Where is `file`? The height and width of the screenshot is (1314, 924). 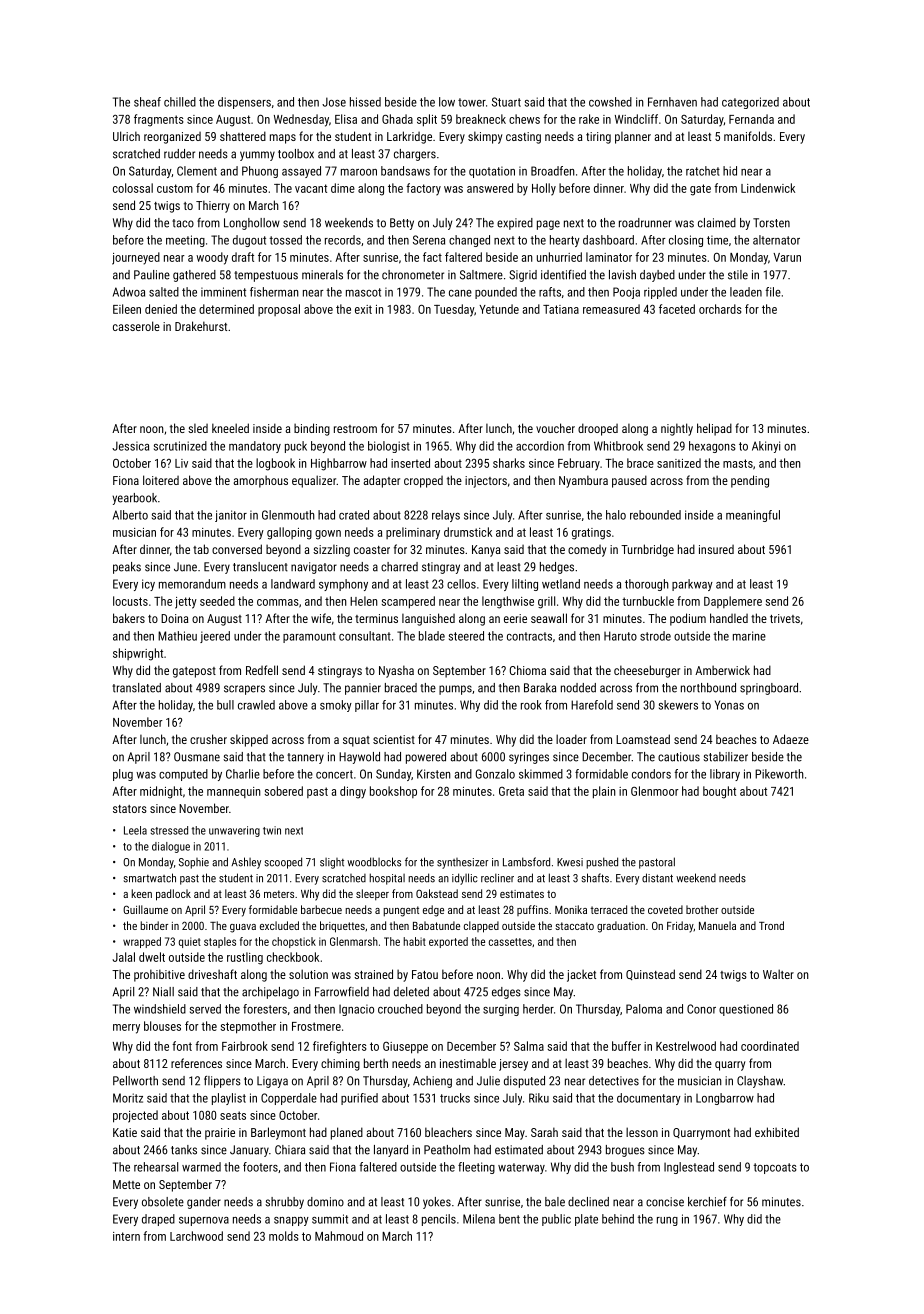 file is located at coordinates (773, 292).
